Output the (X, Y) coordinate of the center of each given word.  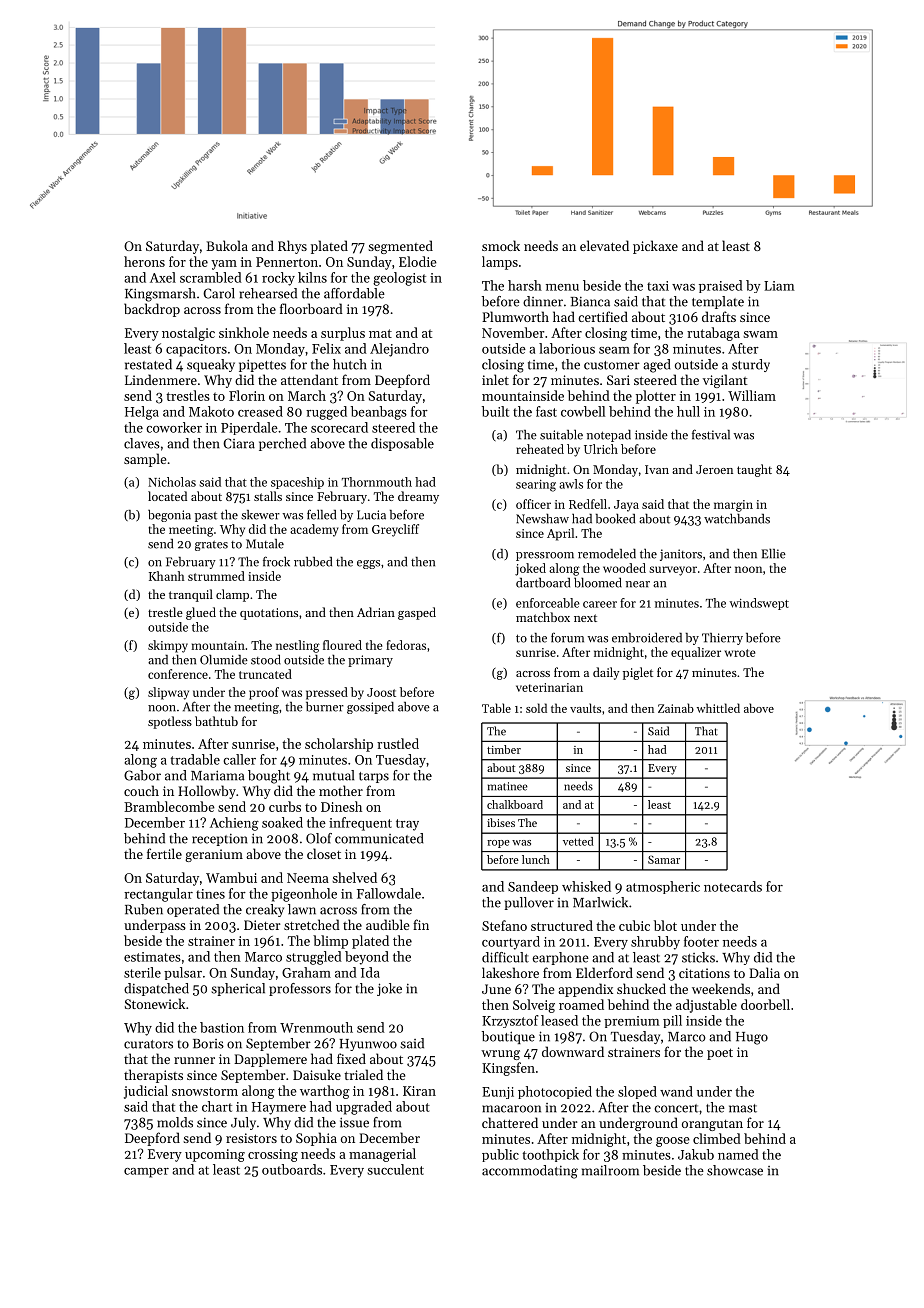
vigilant (725, 381)
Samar (664, 859)
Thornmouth (377, 482)
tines (210, 894)
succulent (396, 1169)
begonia (169, 516)
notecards (733, 886)
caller (239, 759)
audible (387, 924)
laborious (567, 348)
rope (498, 844)
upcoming (215, 1155)
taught (754, 470)
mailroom (610, 1170)
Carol (219, 293)
